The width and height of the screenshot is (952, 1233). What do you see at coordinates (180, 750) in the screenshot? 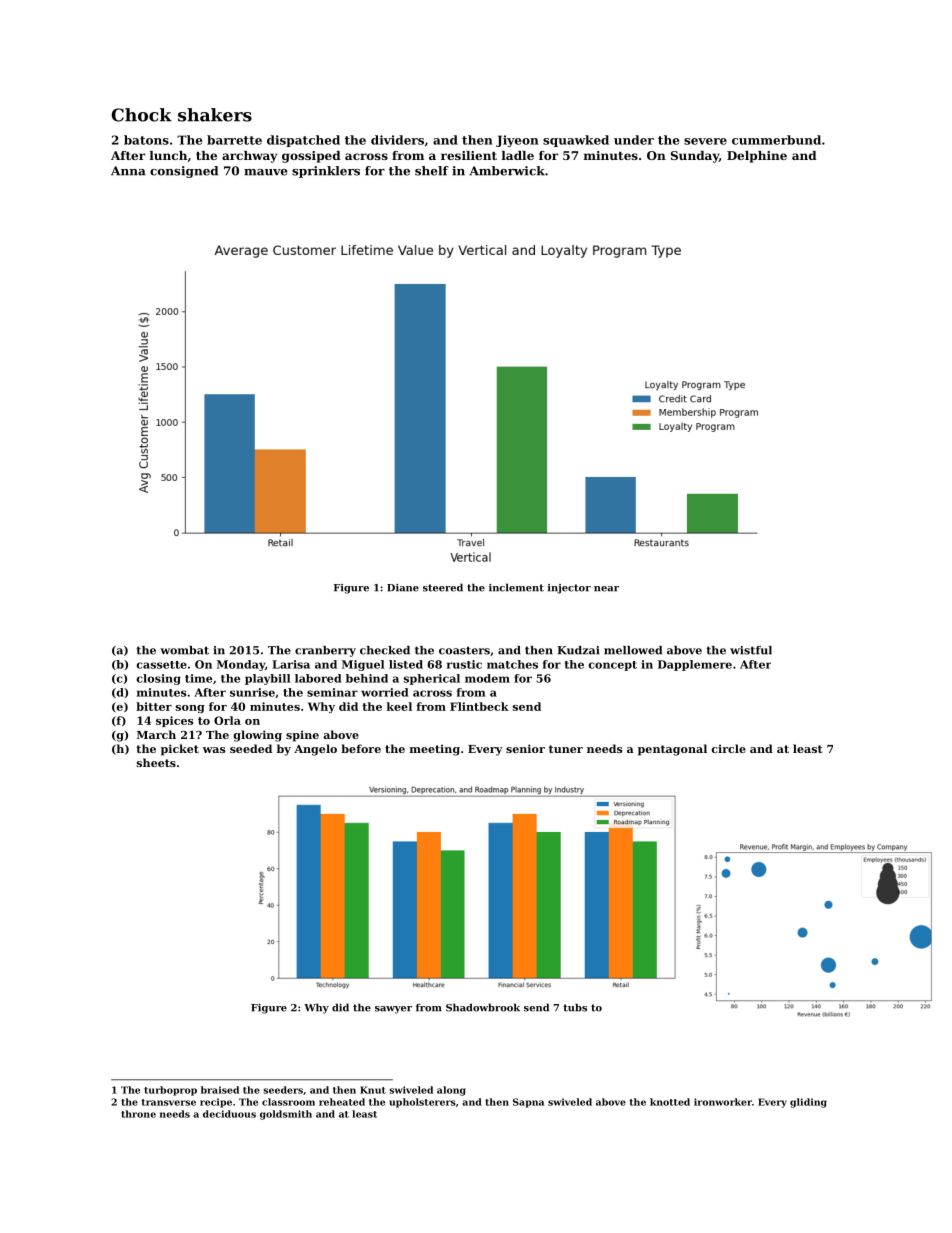
I see `picket` at bounding box center [180, 750].
